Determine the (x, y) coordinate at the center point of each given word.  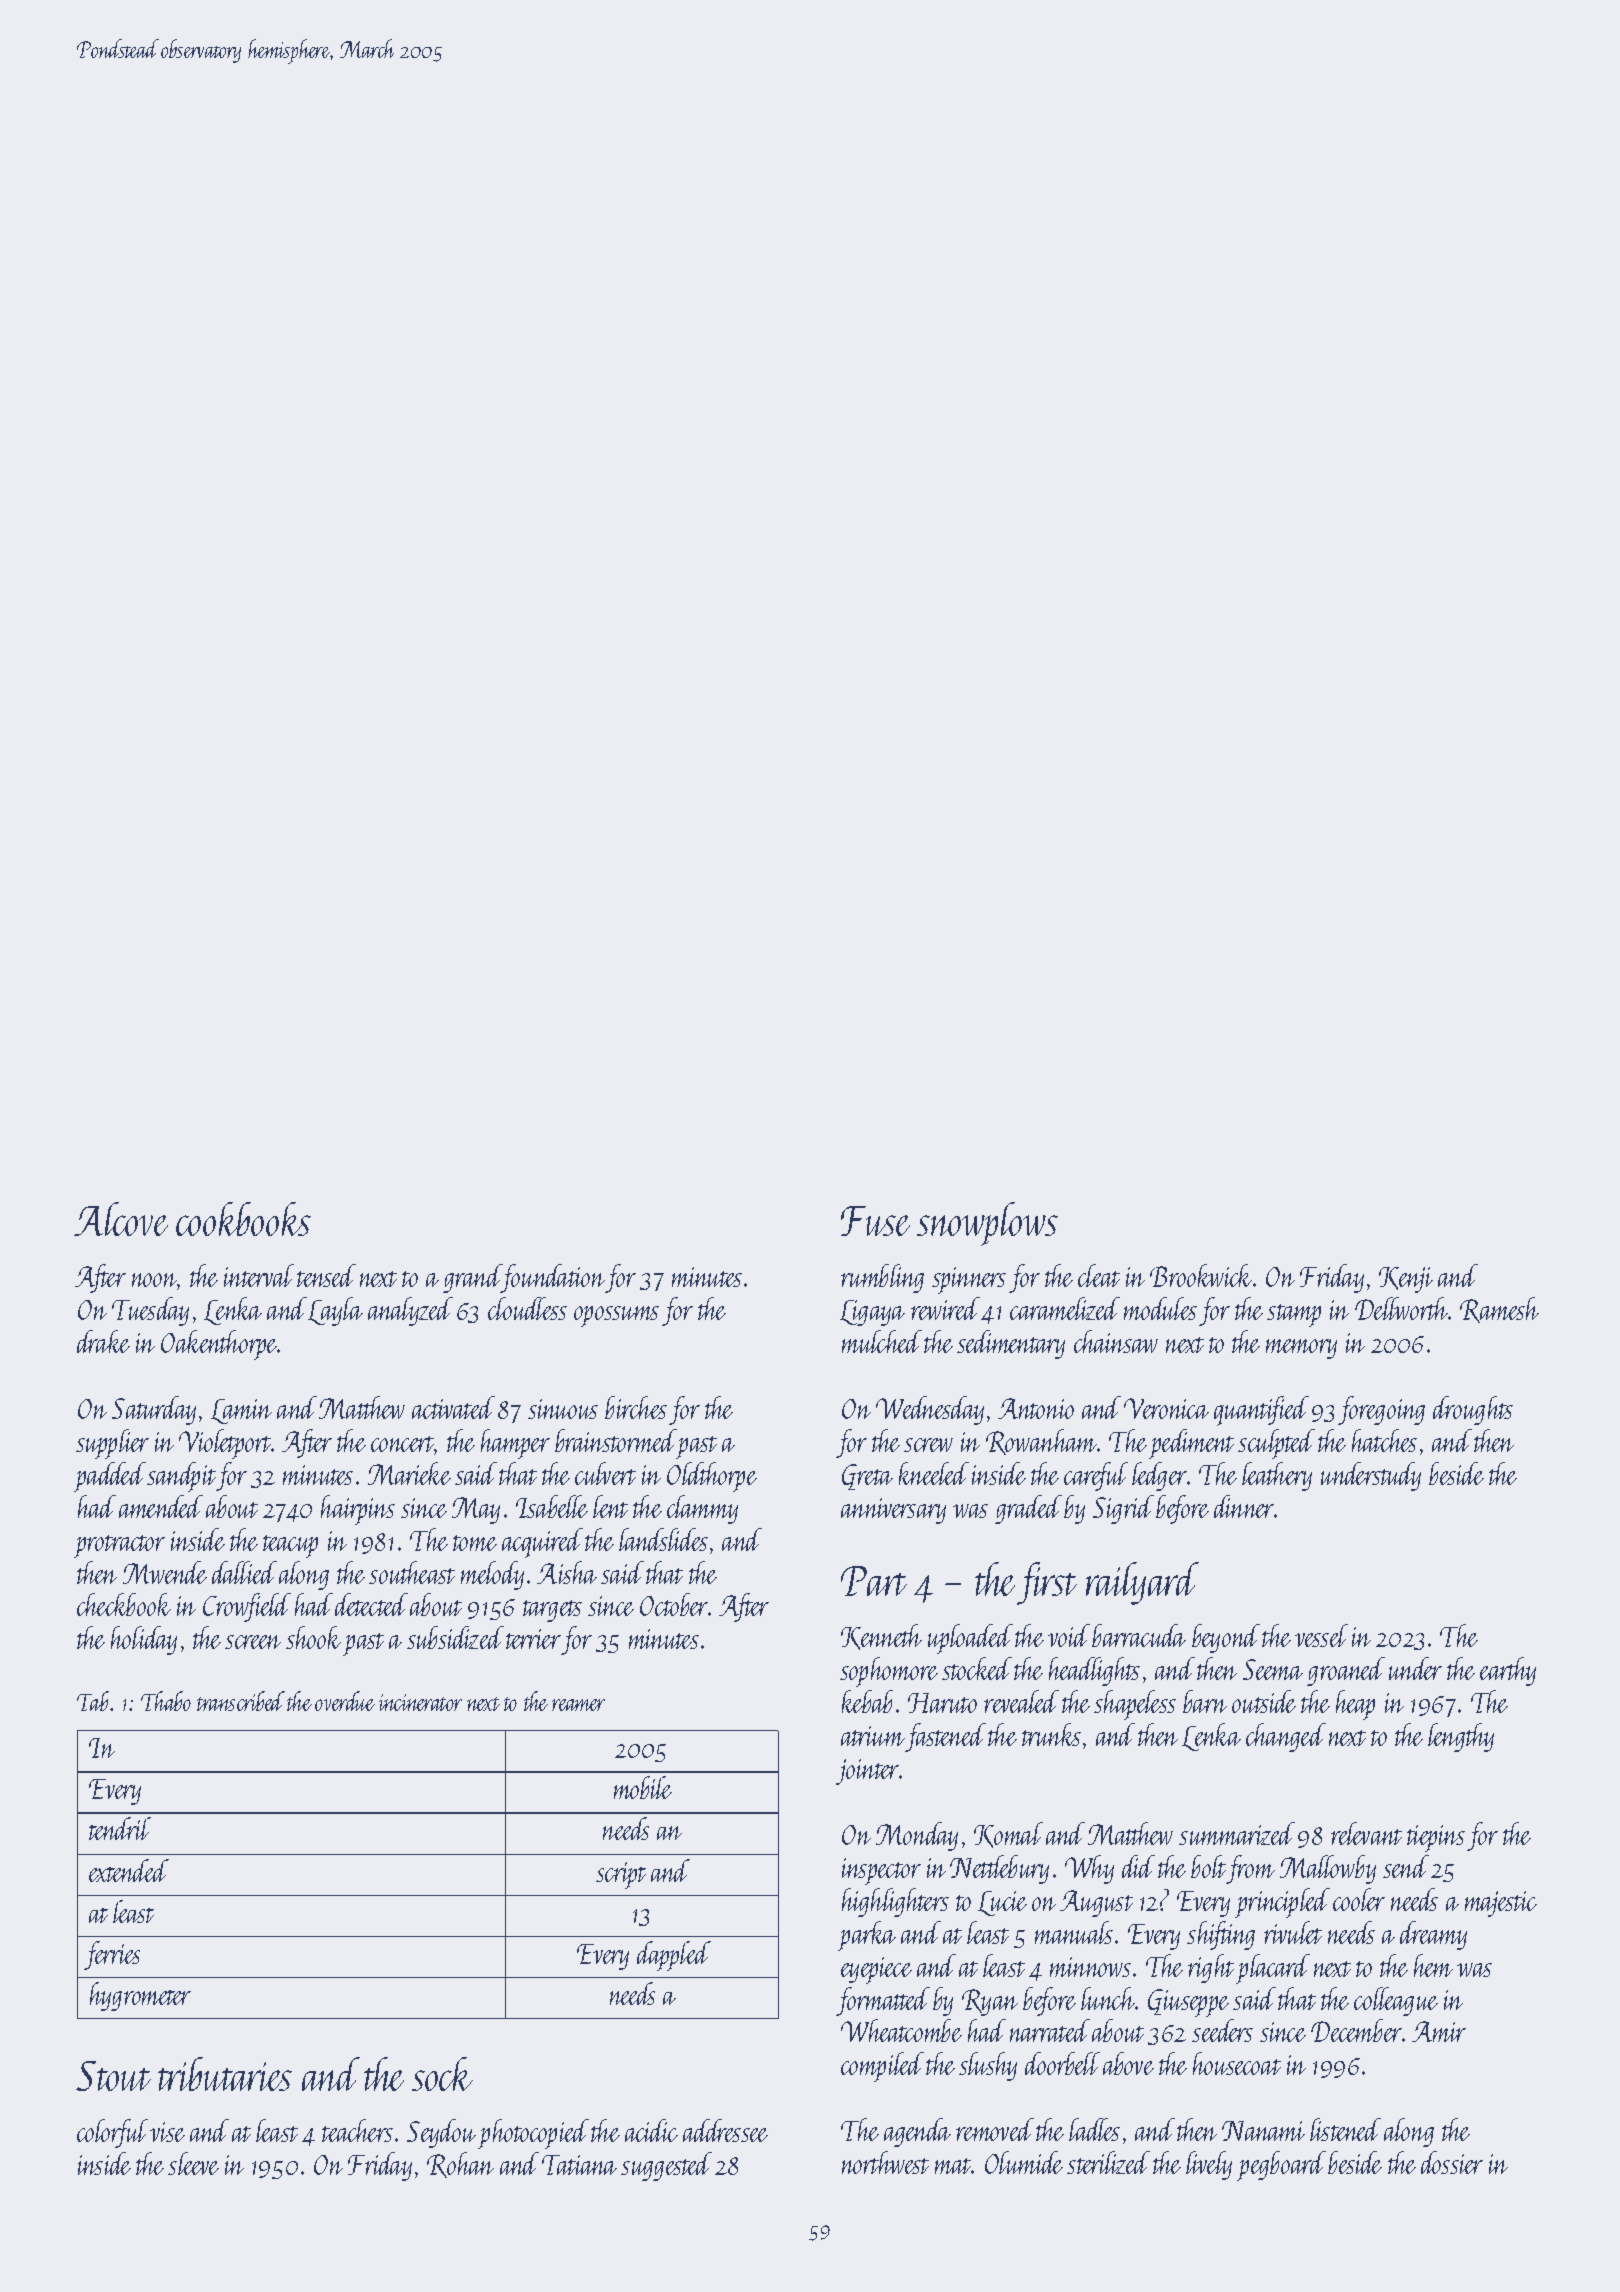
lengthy (1461, 1737)
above (1128, 2063)
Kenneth (881, 1637)
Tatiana (579, 2165)
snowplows (987, 1224)
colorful (112, 2133)
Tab (93, 1701)
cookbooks (243, 1219)
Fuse (875, 1221)
